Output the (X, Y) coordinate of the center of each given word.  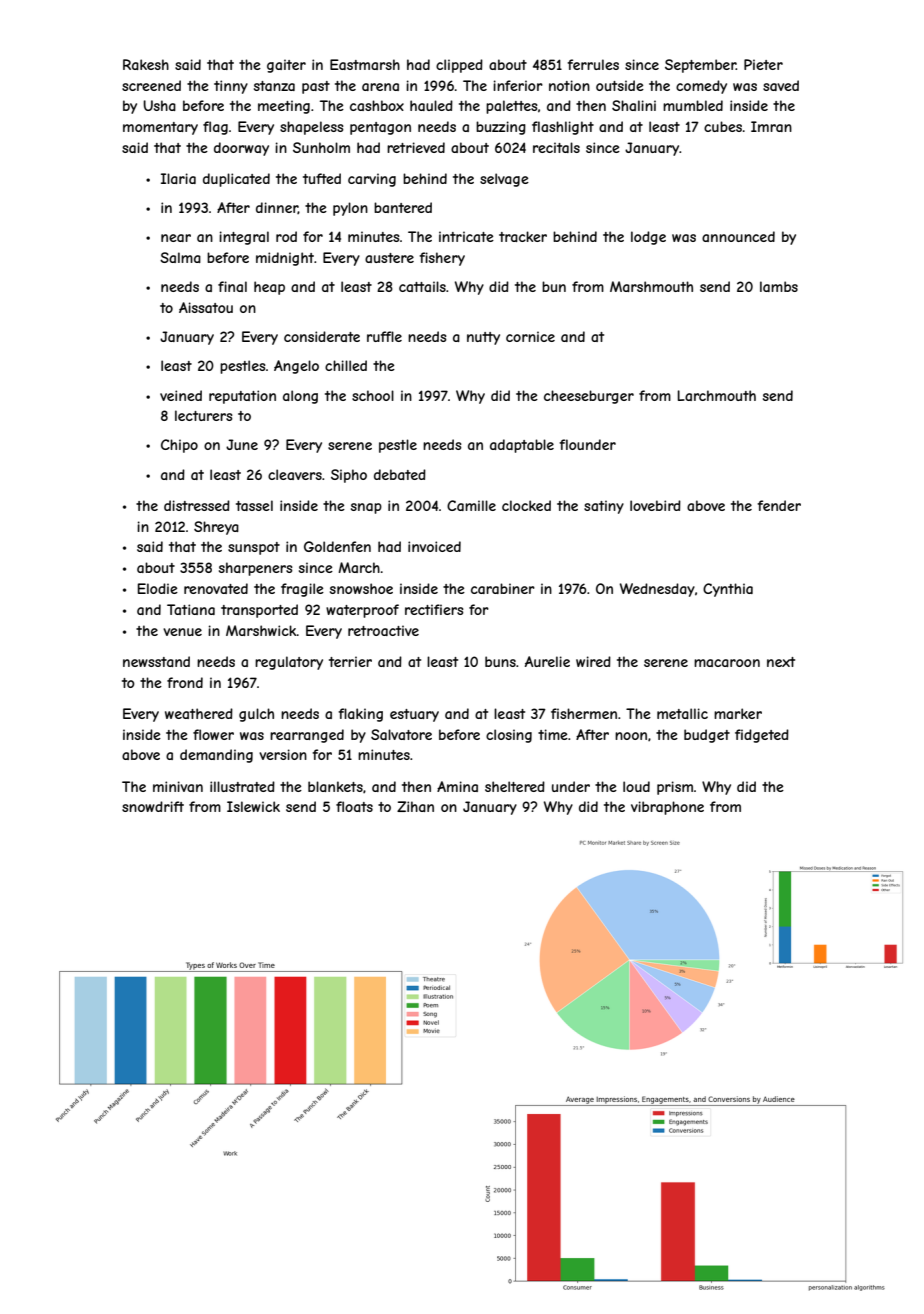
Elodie (158, 588)
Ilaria (178, 178)
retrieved (416, 147)
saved (781, 85)
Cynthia (728, 590)
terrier (350, 661)
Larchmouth (717, 395)
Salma (180, 257)
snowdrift (153, 806)
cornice (530, 336)
